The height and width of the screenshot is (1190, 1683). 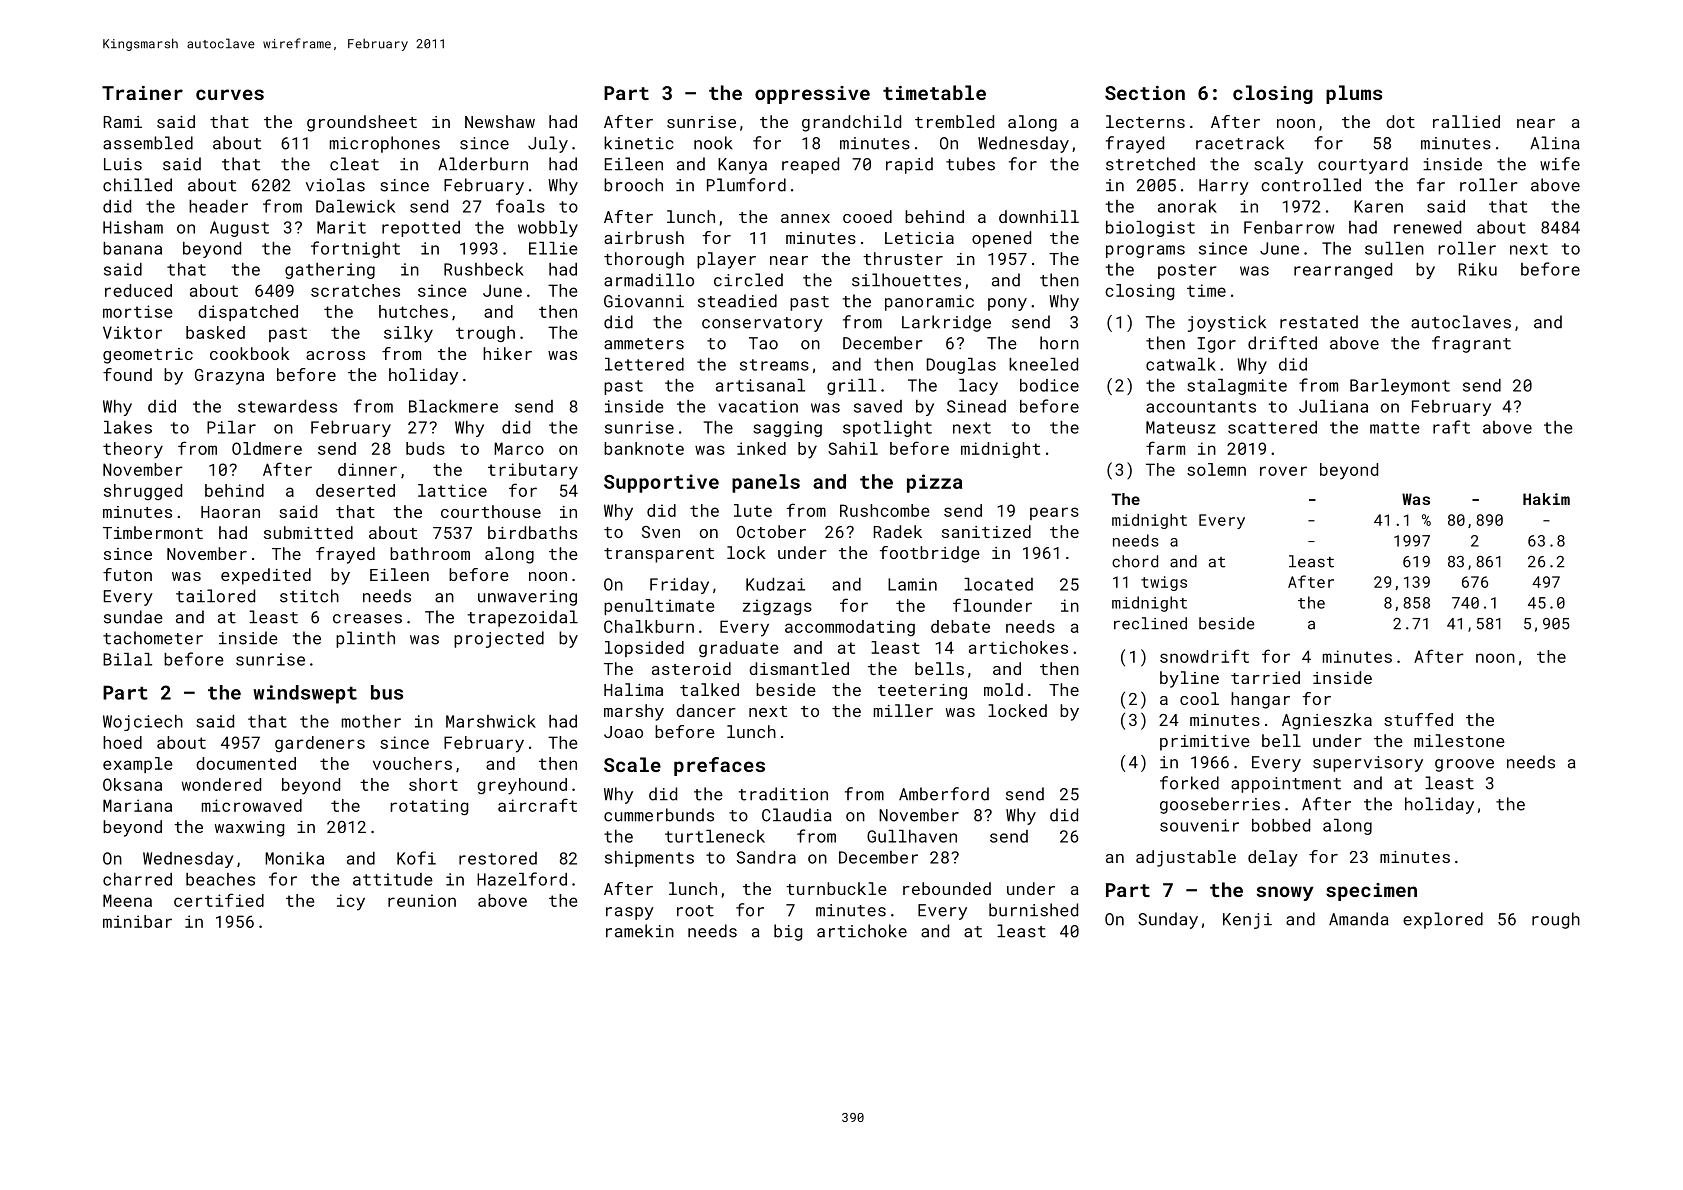 What do you see at coordinates (1546, 499) in the screenshot?
I see `Hakim` at bounding box center [1546, 499].
